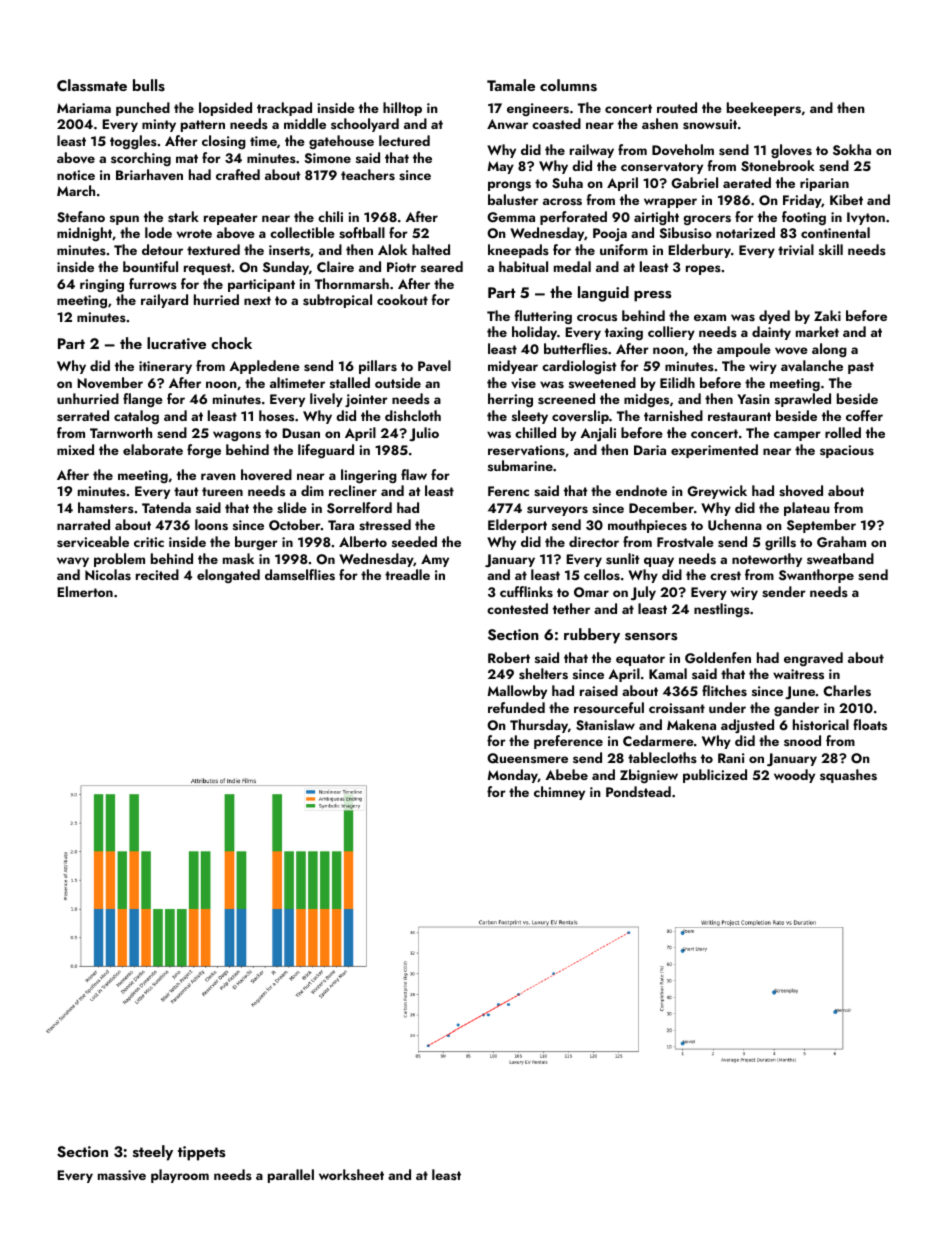  I want to click on parallel, so click(291, 1176).
